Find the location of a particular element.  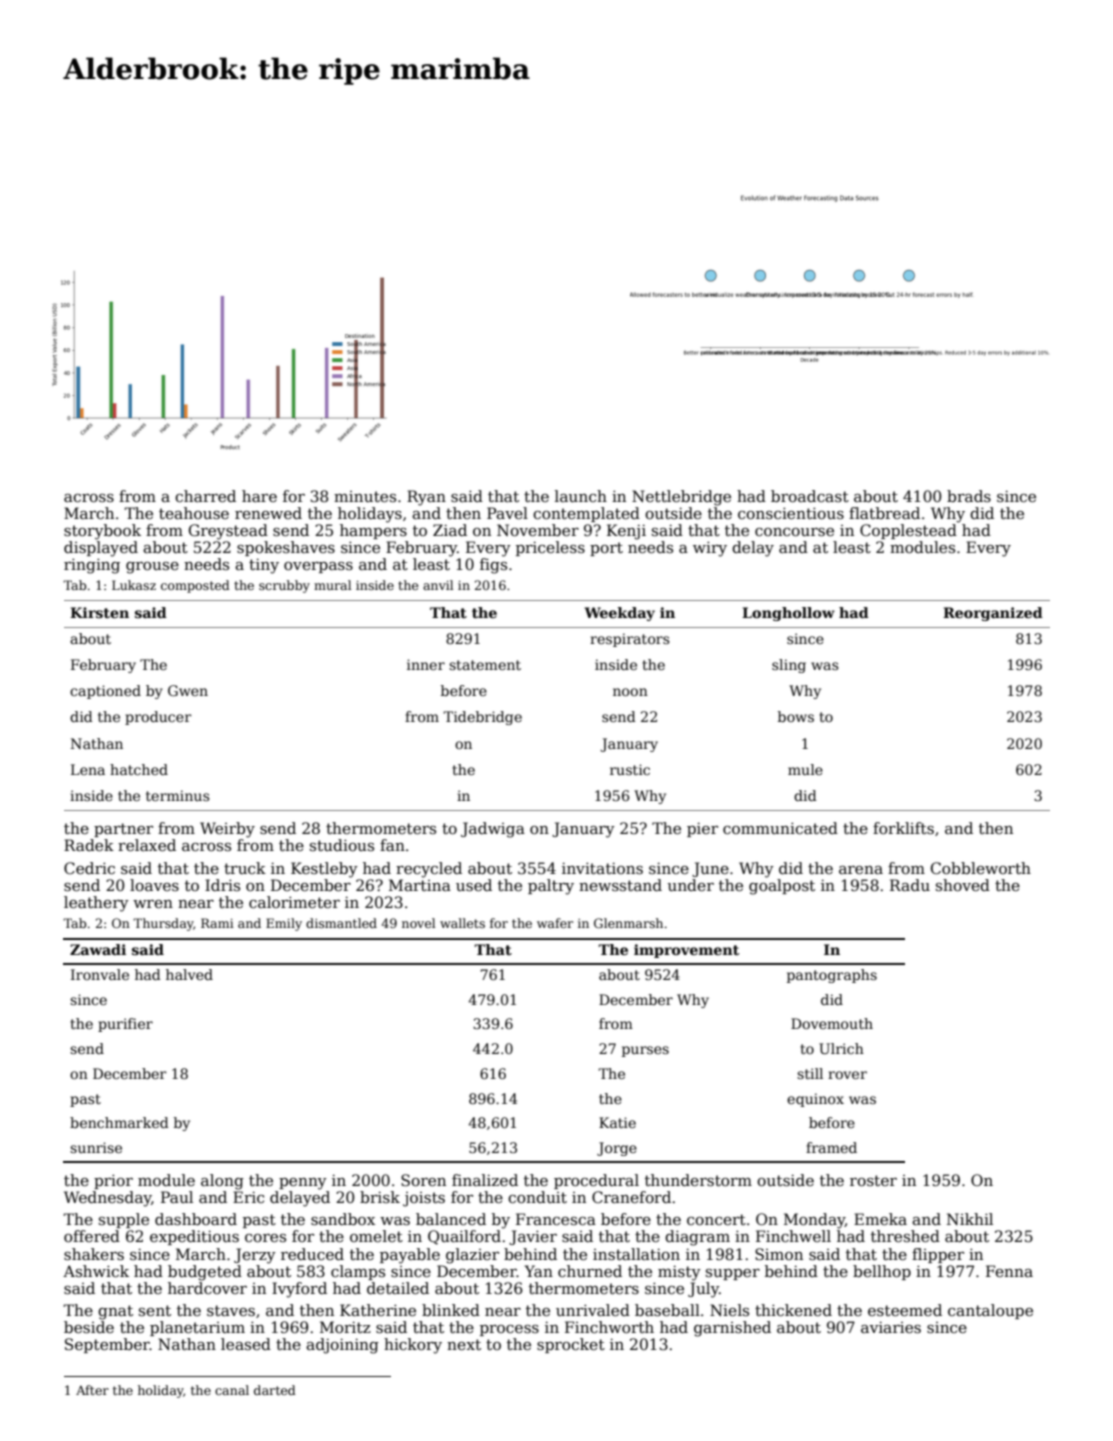

Nikhil is located at coordinates (970, 1219).
